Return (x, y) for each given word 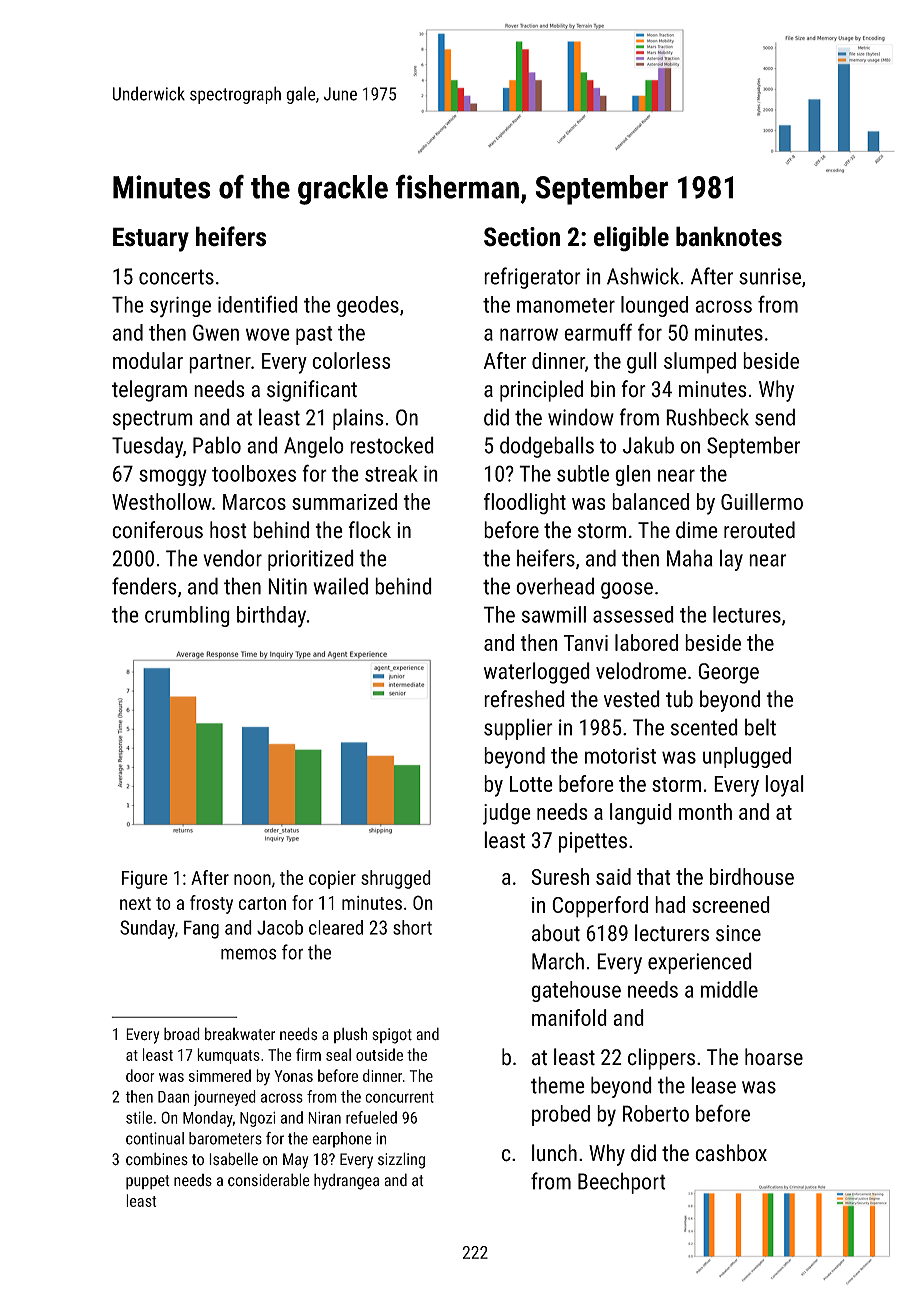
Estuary (151, 239)
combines (157, 1159)
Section (522, 237)
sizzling (401, 1160)
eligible (631, 239)
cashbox (731, 1153)
